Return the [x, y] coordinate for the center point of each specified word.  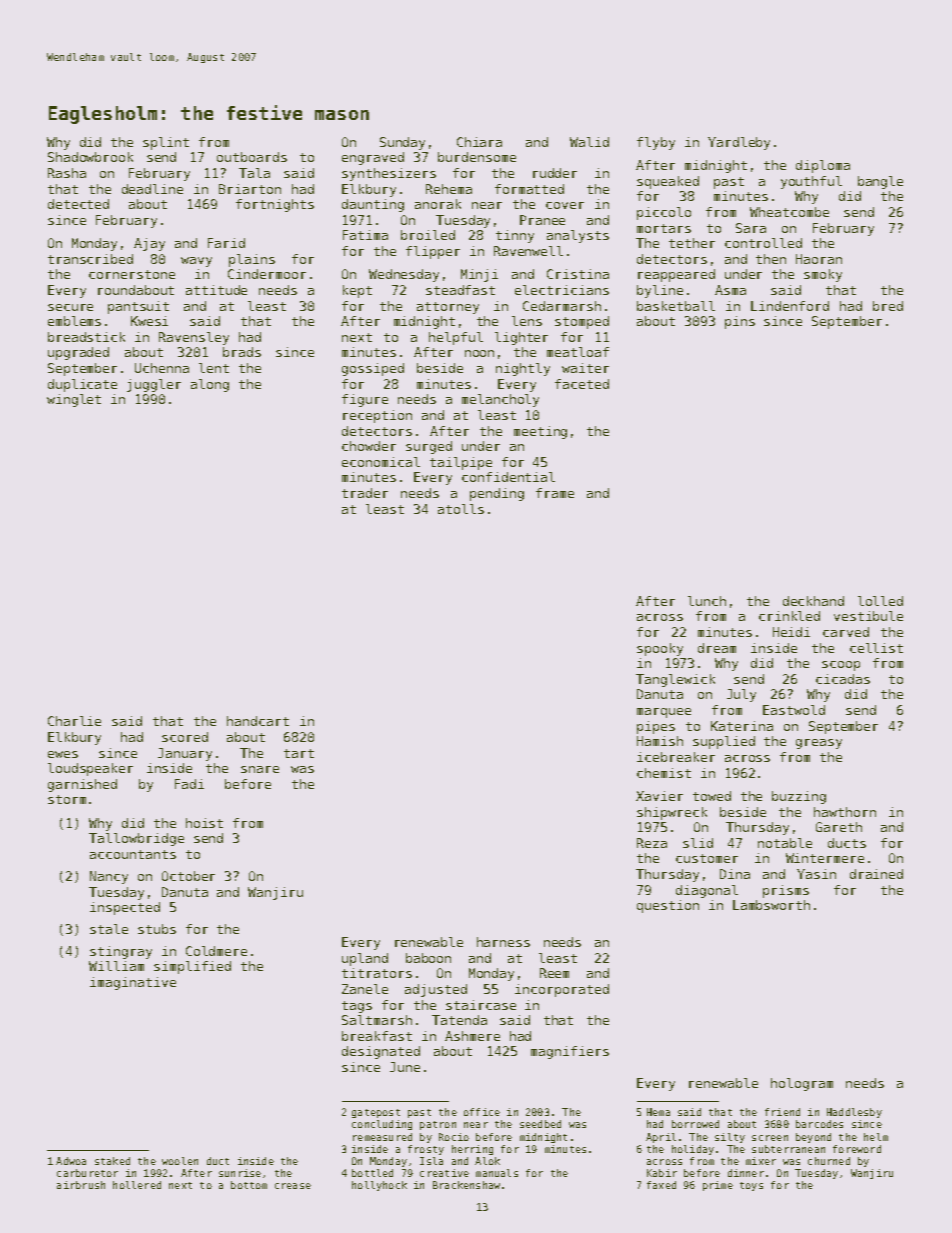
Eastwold [794, 710]
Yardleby [739, 143]
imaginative [133, 983]
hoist [204, 823]
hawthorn [845, 812]
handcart [258, 721]
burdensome [477, 157]
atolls [461, 509]
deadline [152, 189]
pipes [656, 727]
